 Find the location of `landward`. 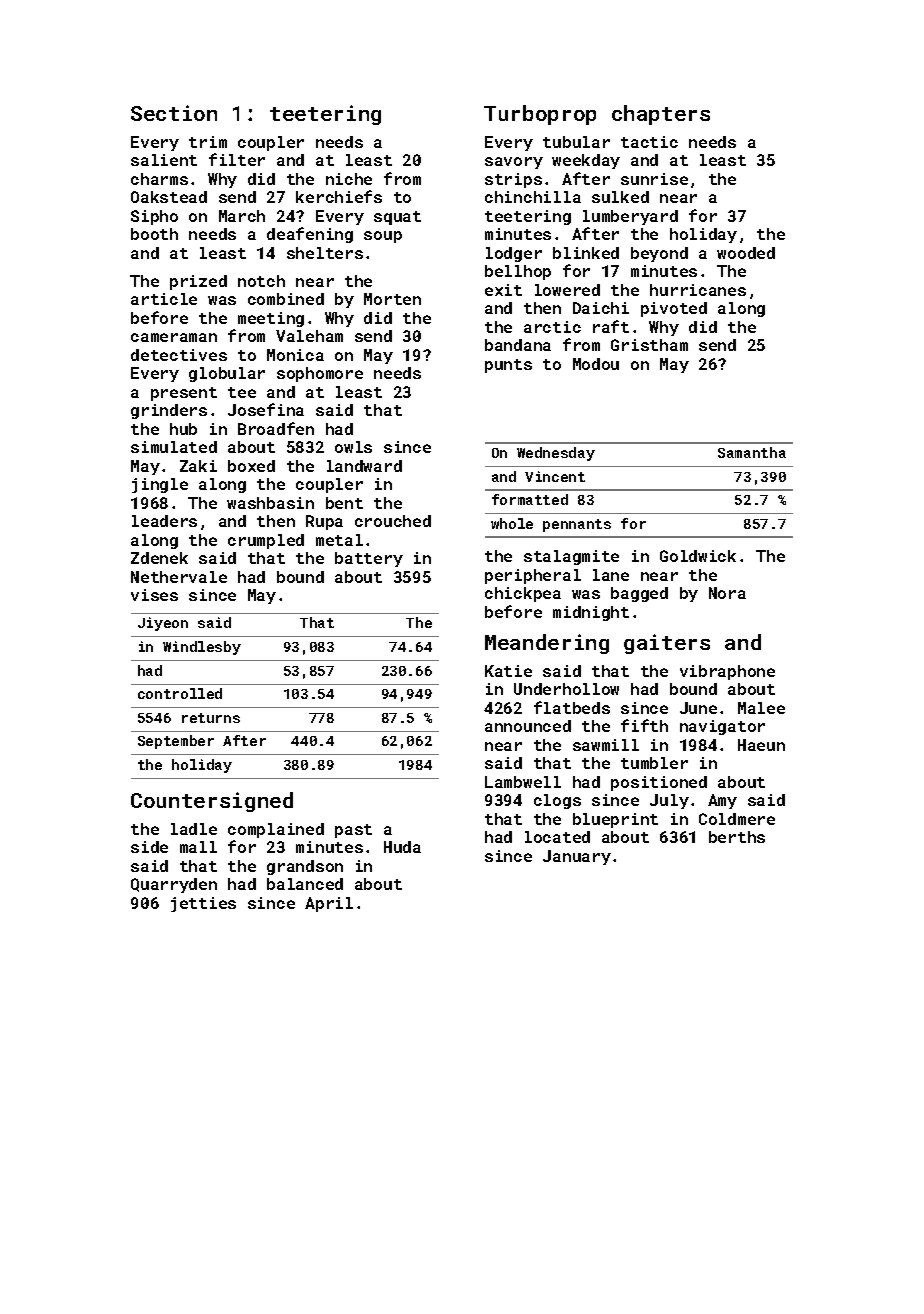

landward is located at coordinates (364, 466).
